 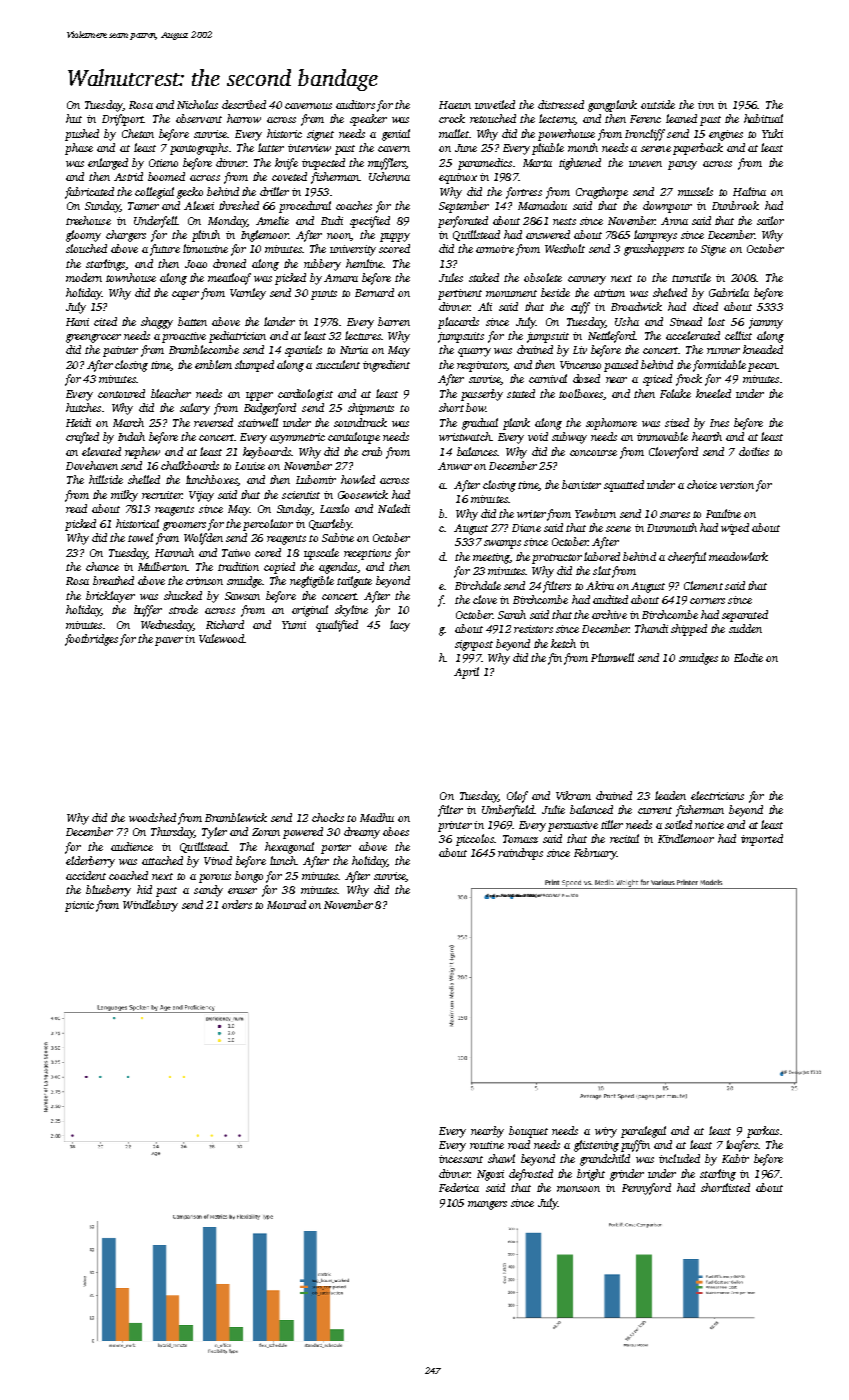 I want to click on electricians, so click(x=717, y=795).
